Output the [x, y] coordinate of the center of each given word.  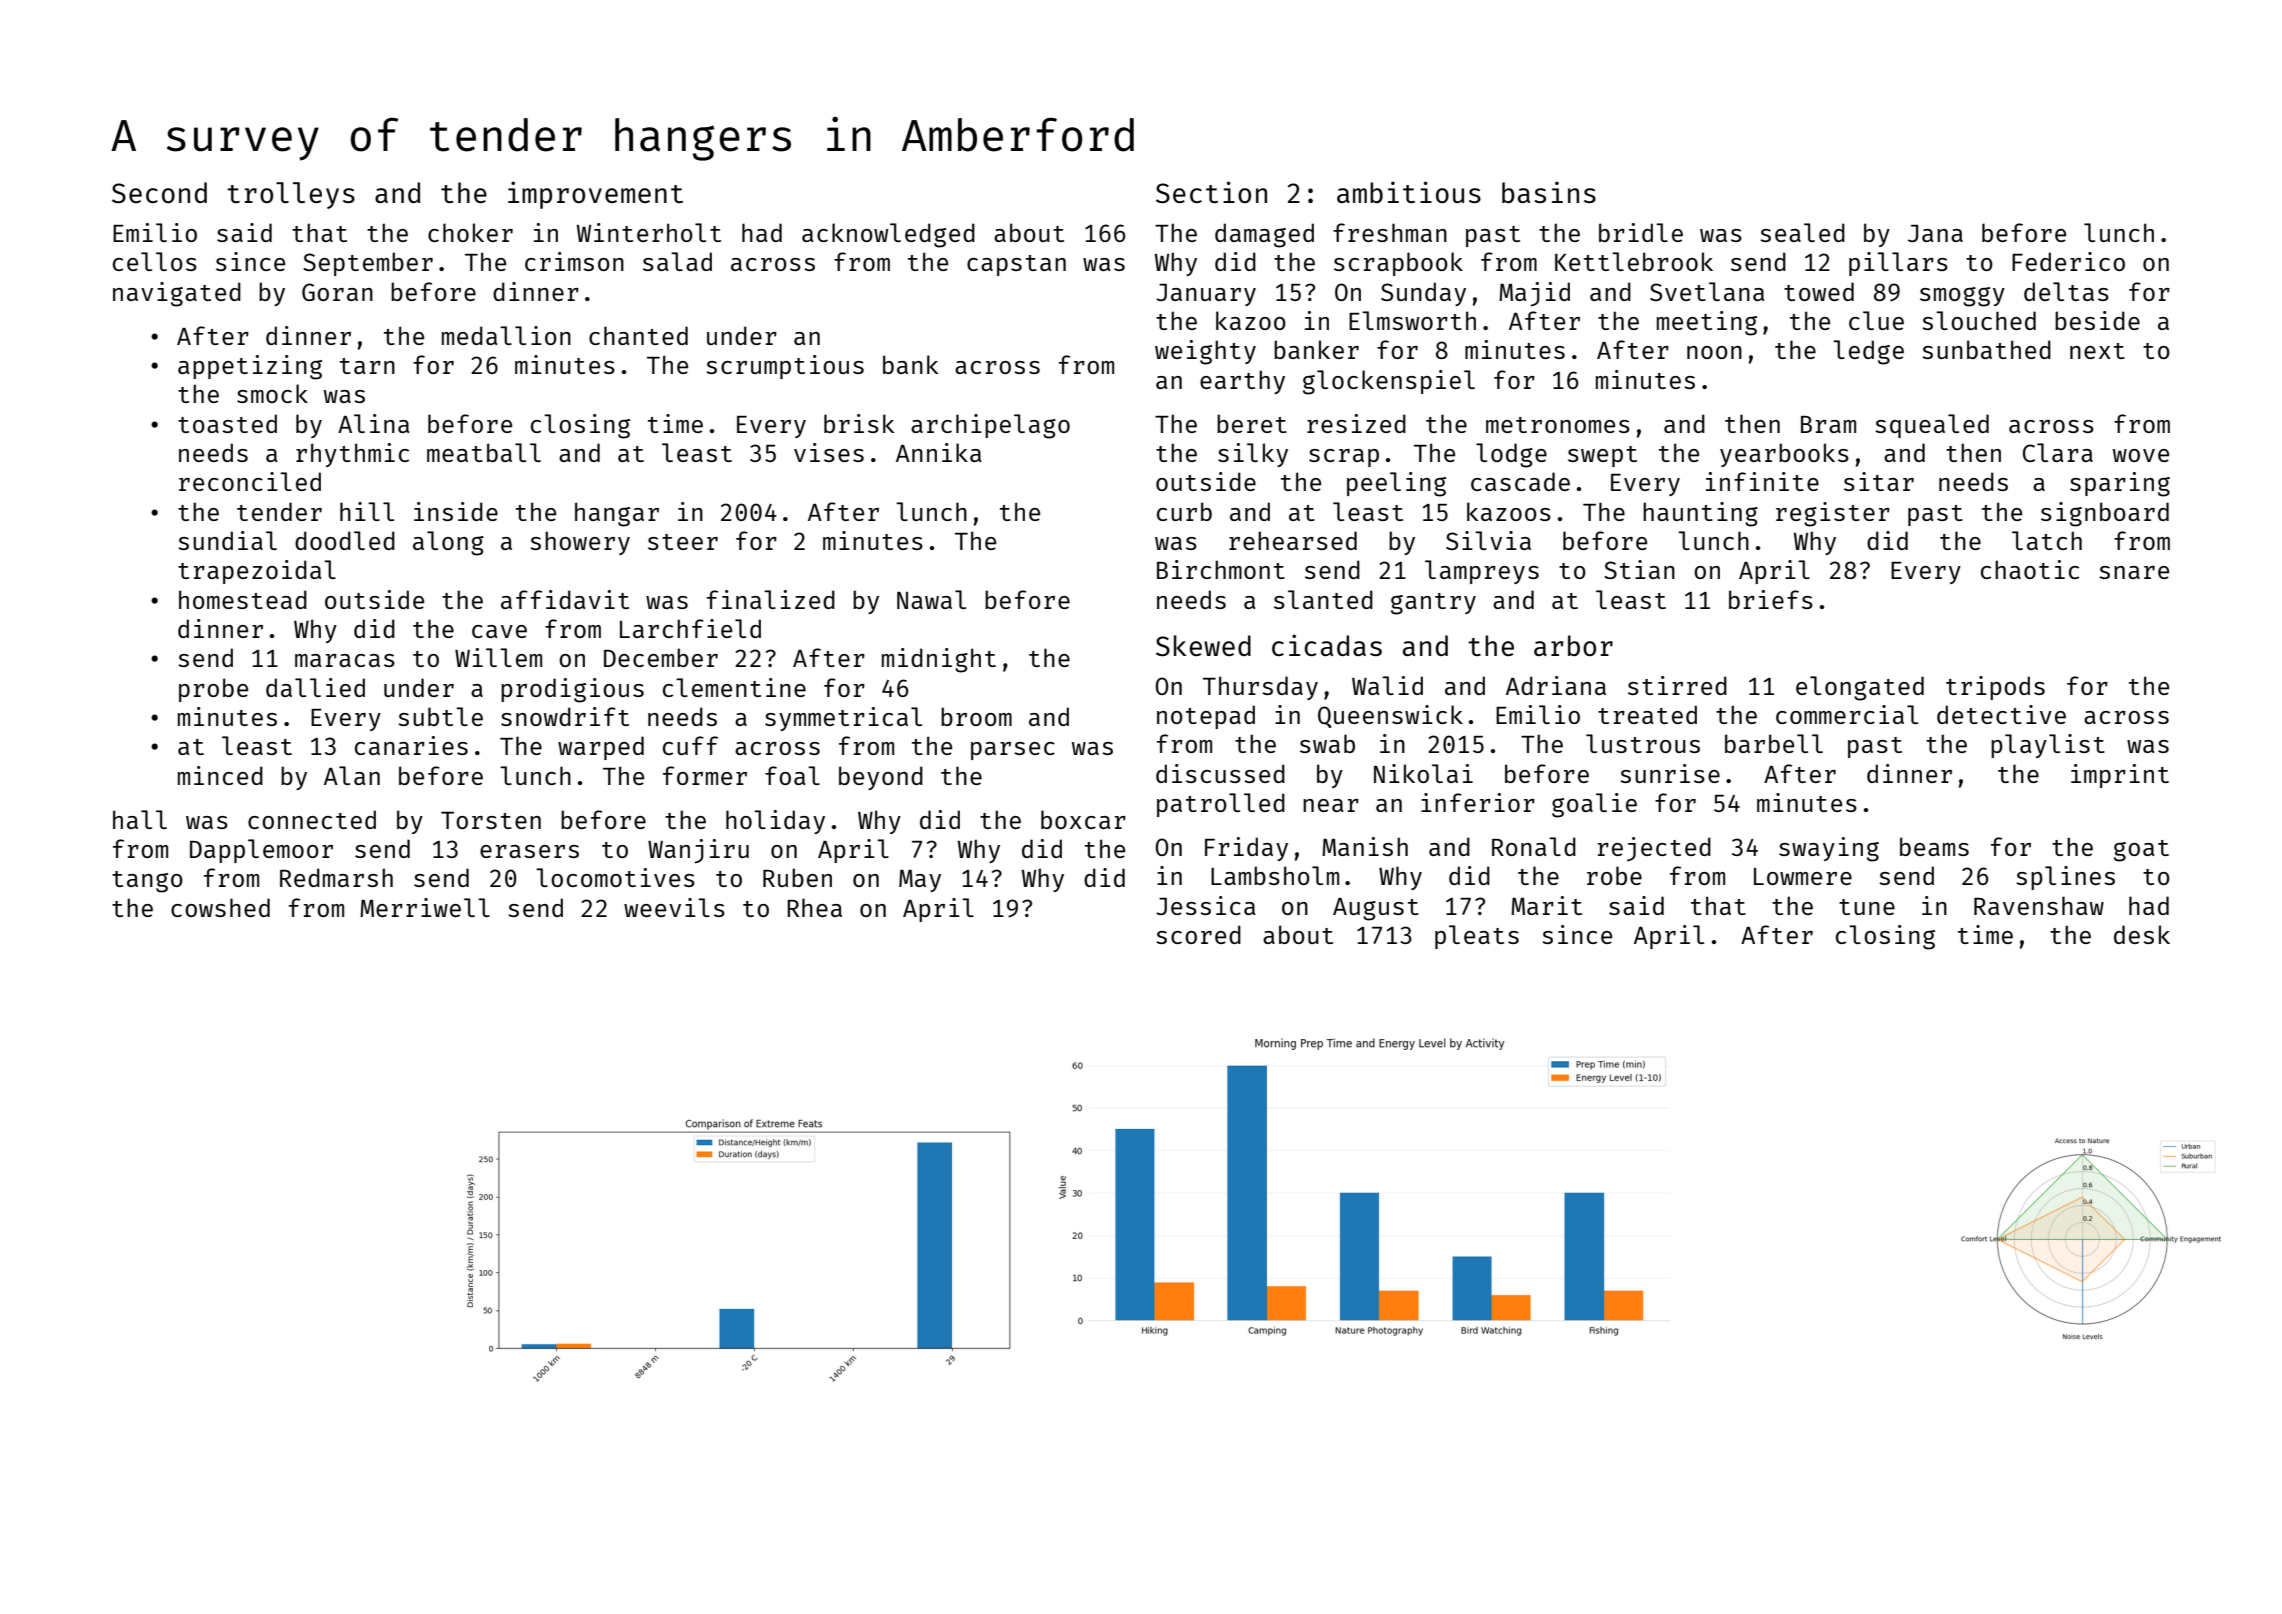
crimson [574, 261]
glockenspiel [1389, 382]
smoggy [1962, 297]
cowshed [220, 907]
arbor [1573, 645]
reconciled [250, 481]
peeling [1396, 484]
